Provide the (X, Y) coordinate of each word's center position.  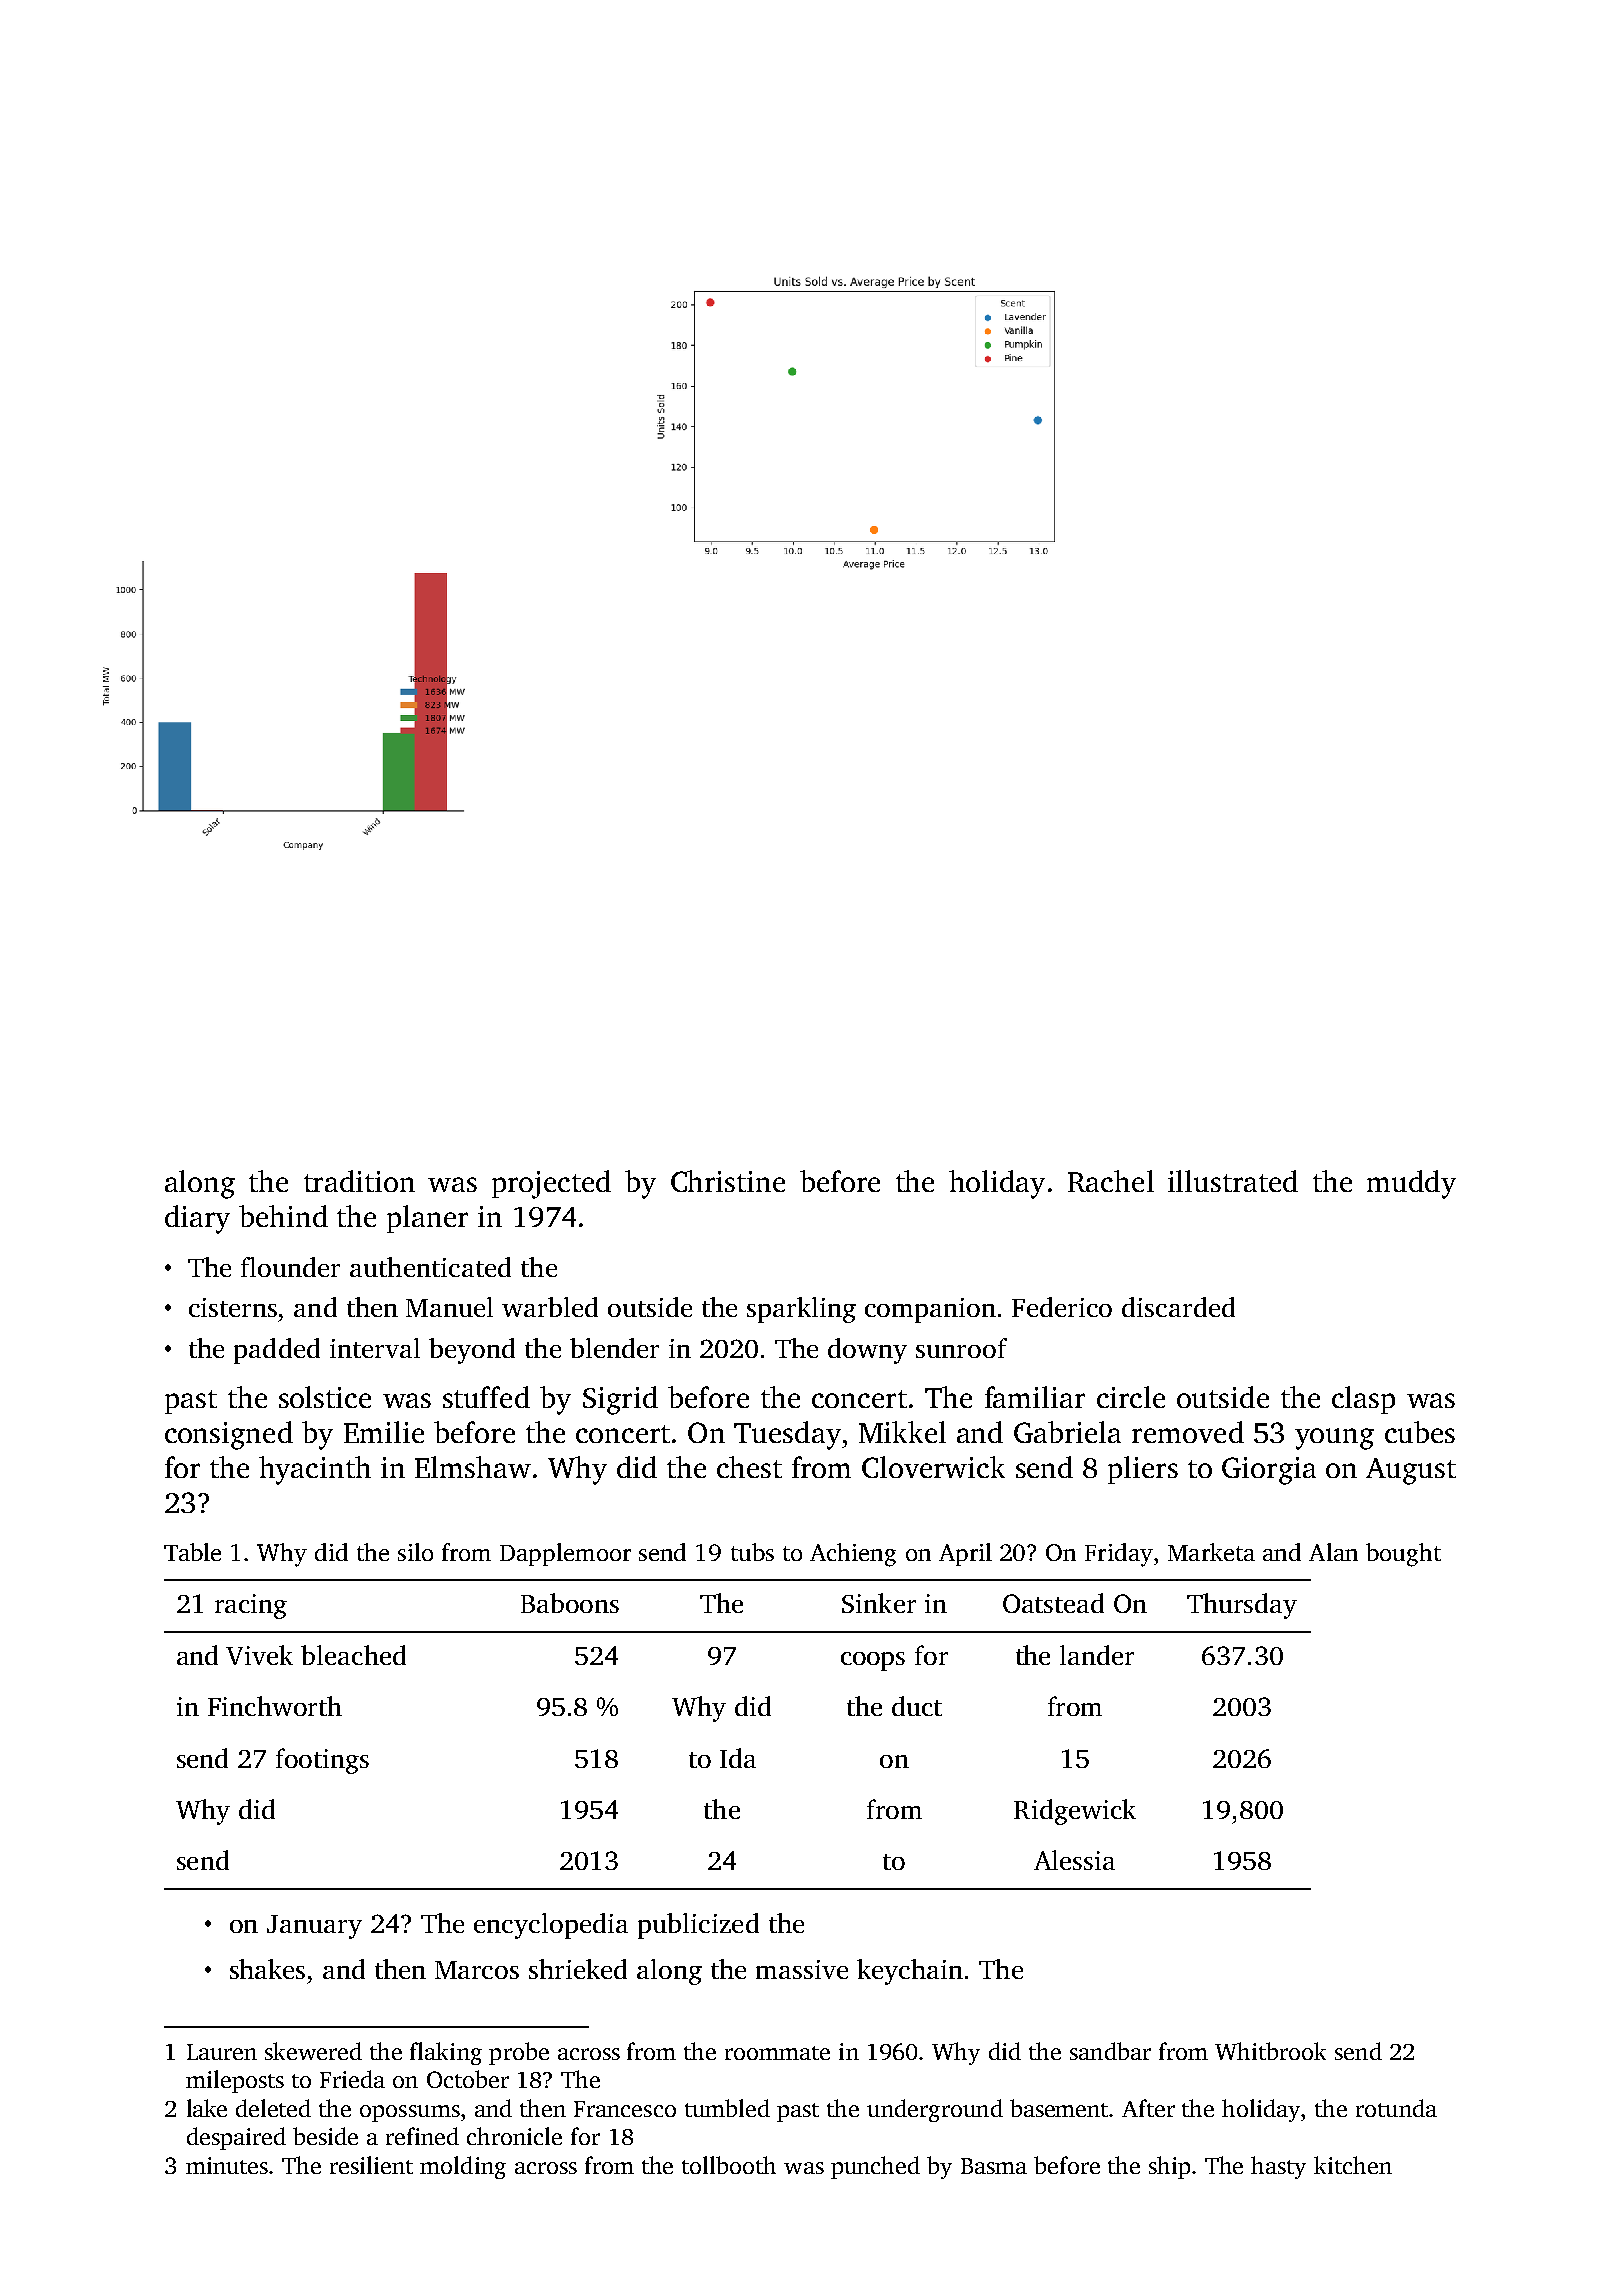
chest (749, 1467)
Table (192, 1552)
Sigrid (620, 1400)
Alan (1333, 1552)
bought (1403, 1555)
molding (463, 2167)
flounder (290, 1267)
